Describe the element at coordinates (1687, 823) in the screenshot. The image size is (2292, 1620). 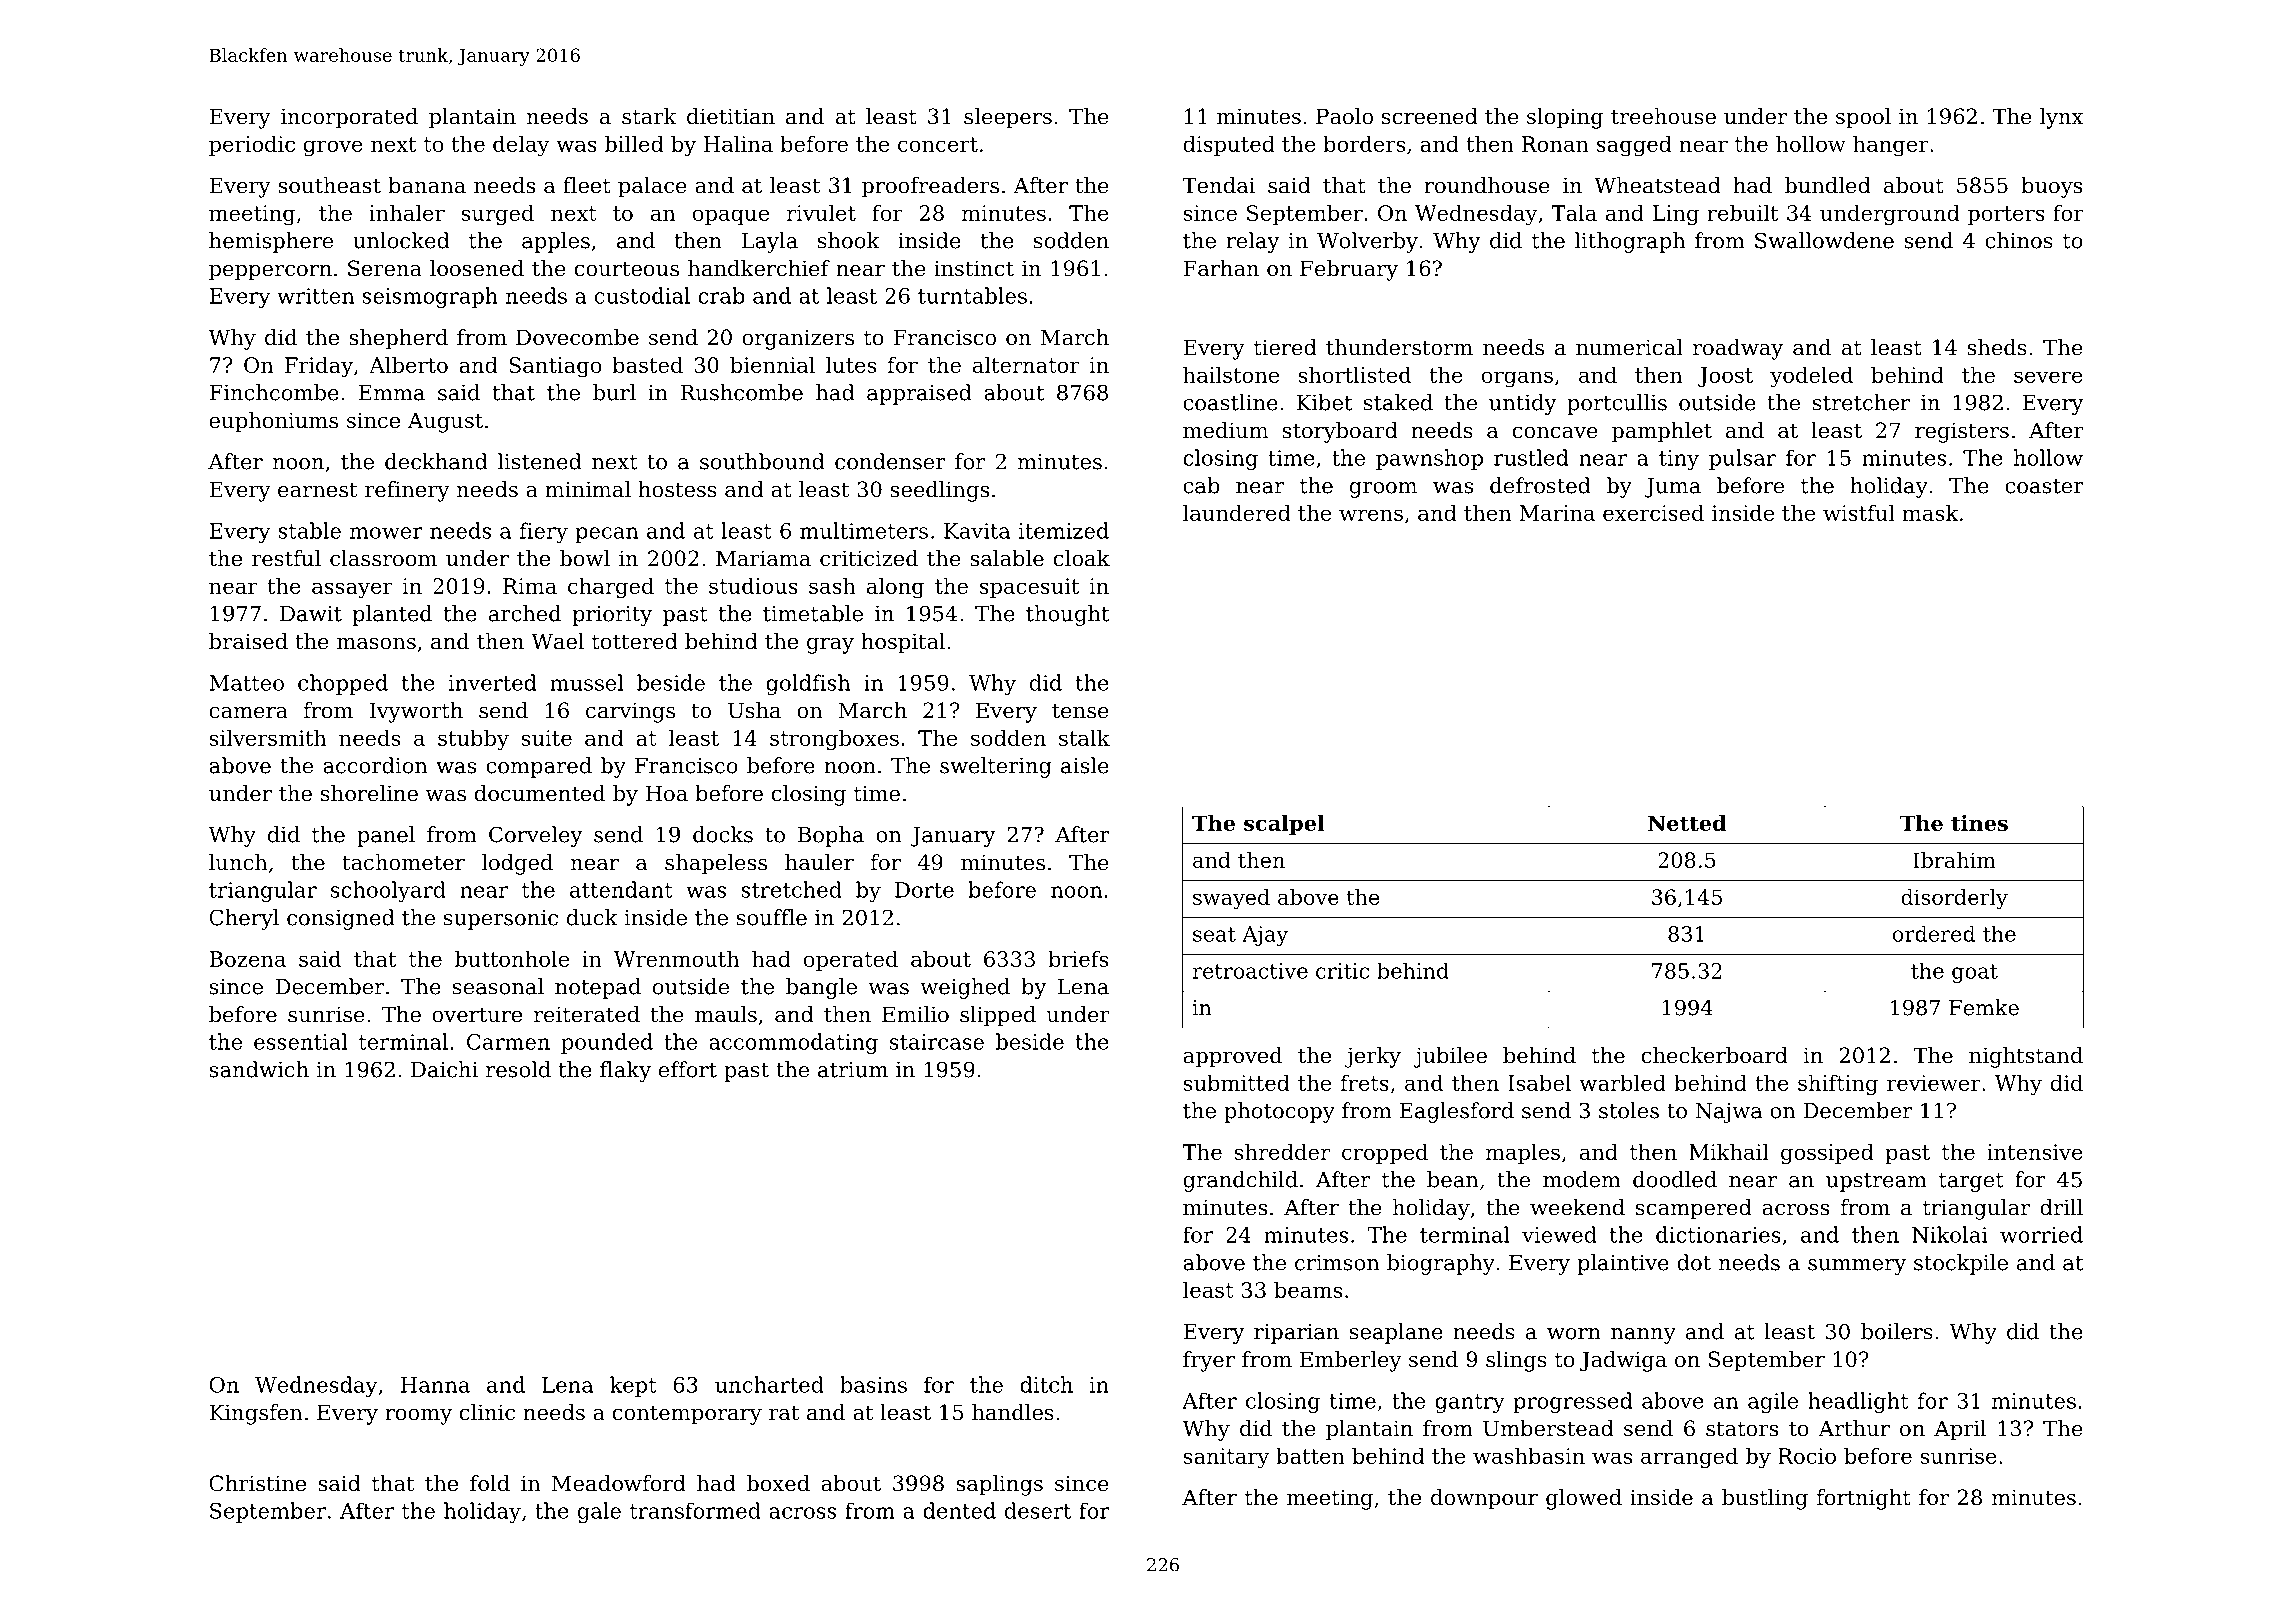
I see `Netted` at that location.
